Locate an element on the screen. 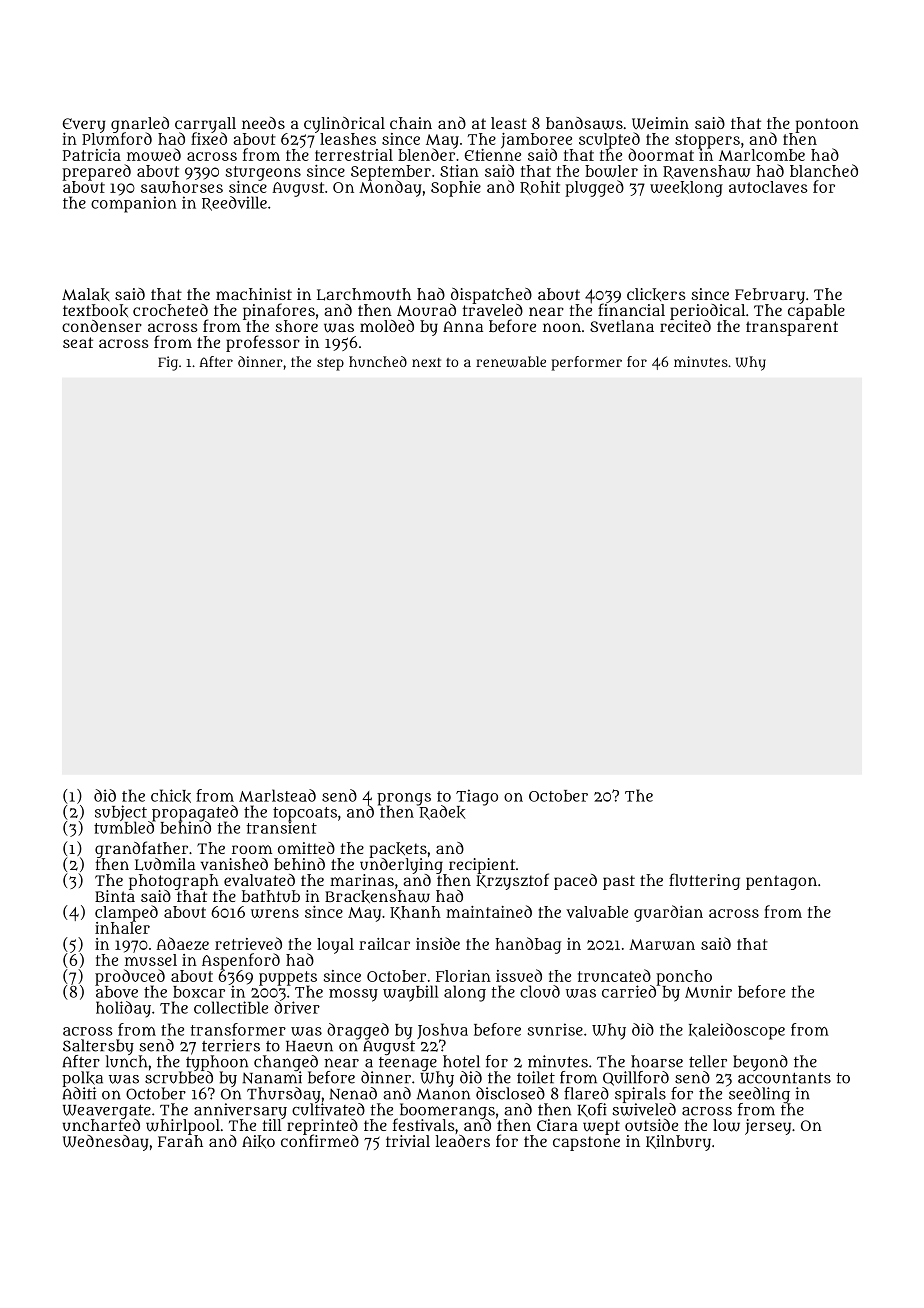 The width and height of the screenshot is (924, 1308). next is located at coordinates (426, 362).
